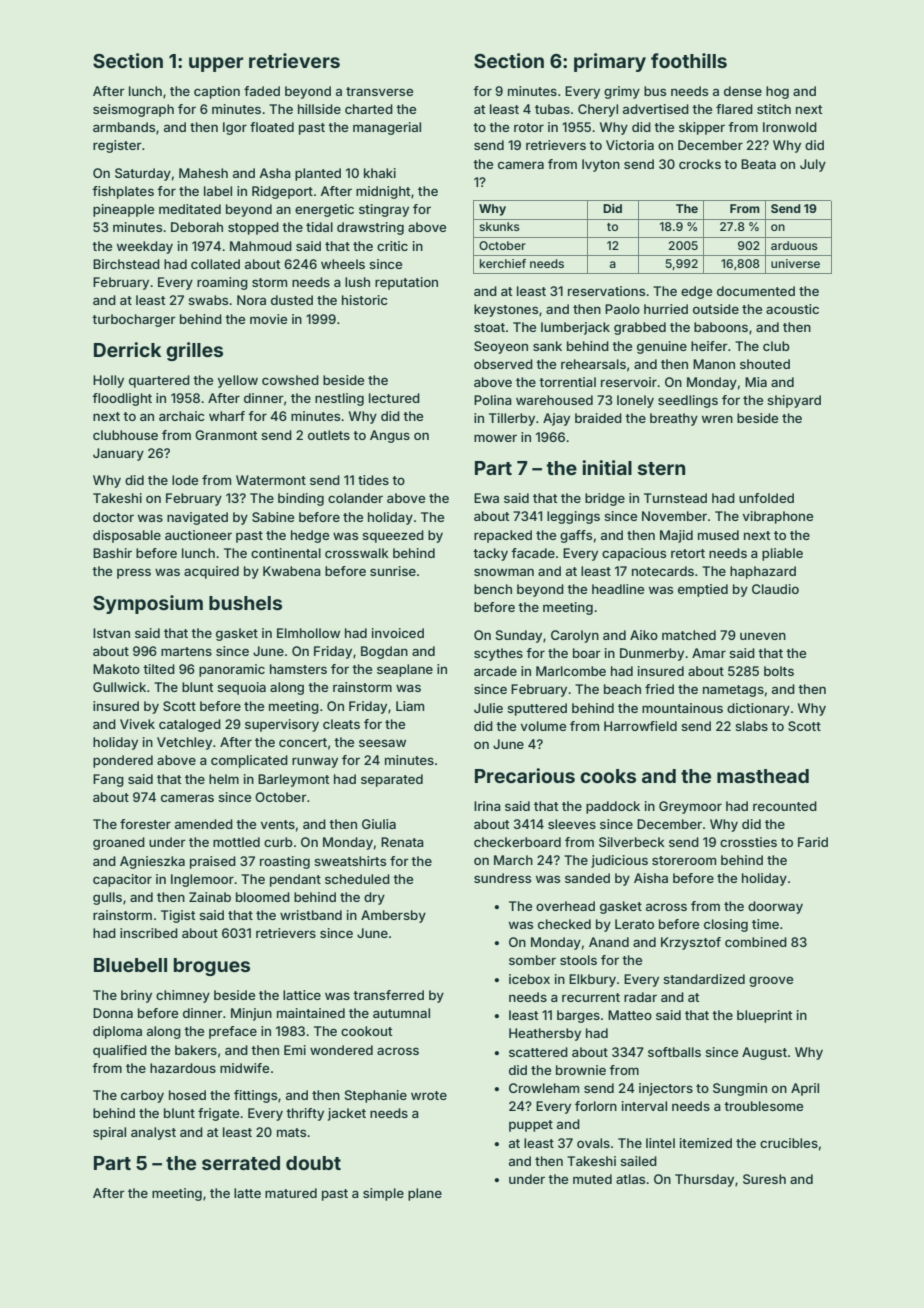 The image size is (924, 1308). Describe the element at coordinates (196, 1050) in the screenshot. I see `bakers` at that location.
